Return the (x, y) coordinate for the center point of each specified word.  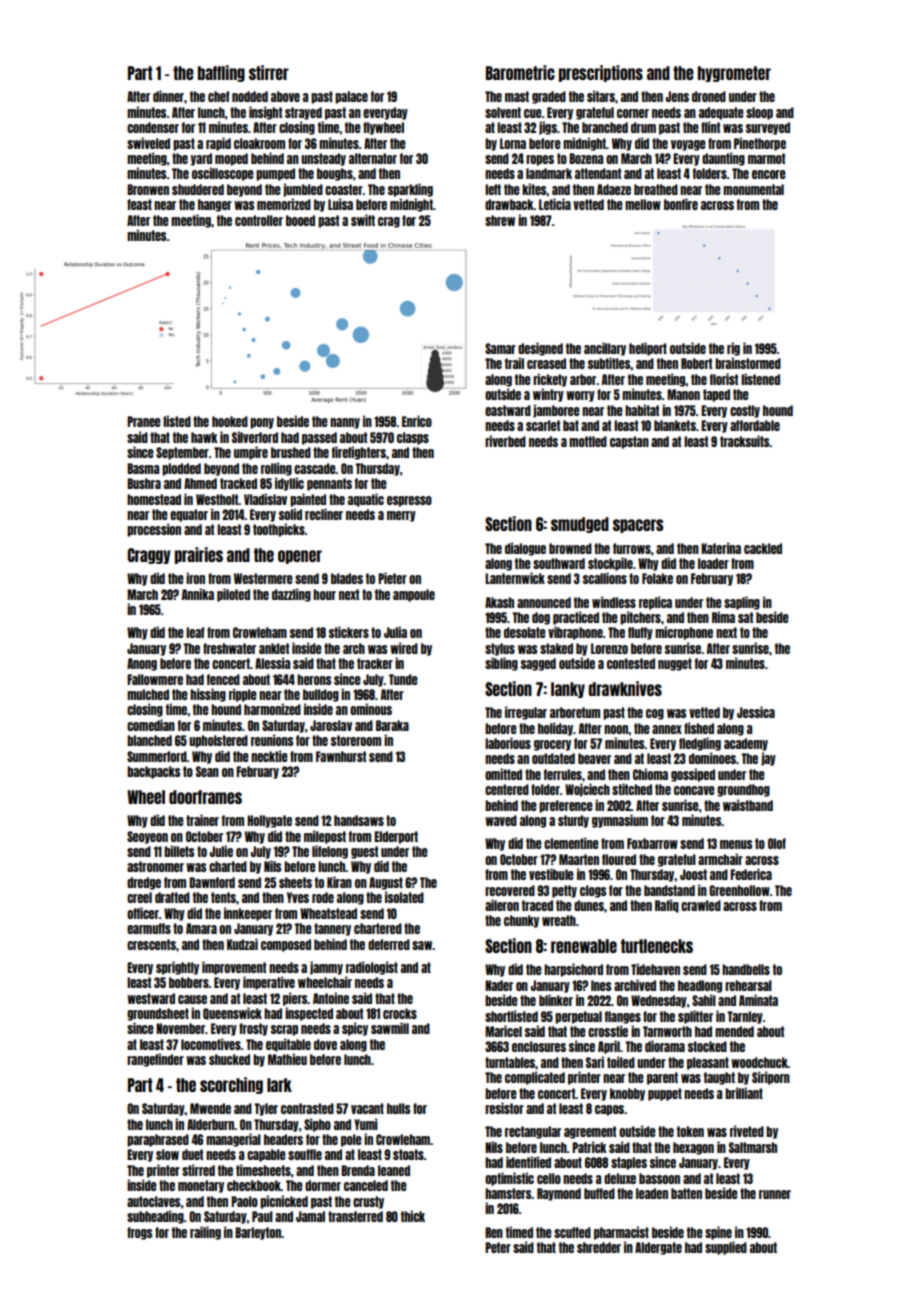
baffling (221, 73)
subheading (155, 1217)
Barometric (520, 72)
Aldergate (658, 1248)
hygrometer (734, 74)
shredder (599, 1247)
